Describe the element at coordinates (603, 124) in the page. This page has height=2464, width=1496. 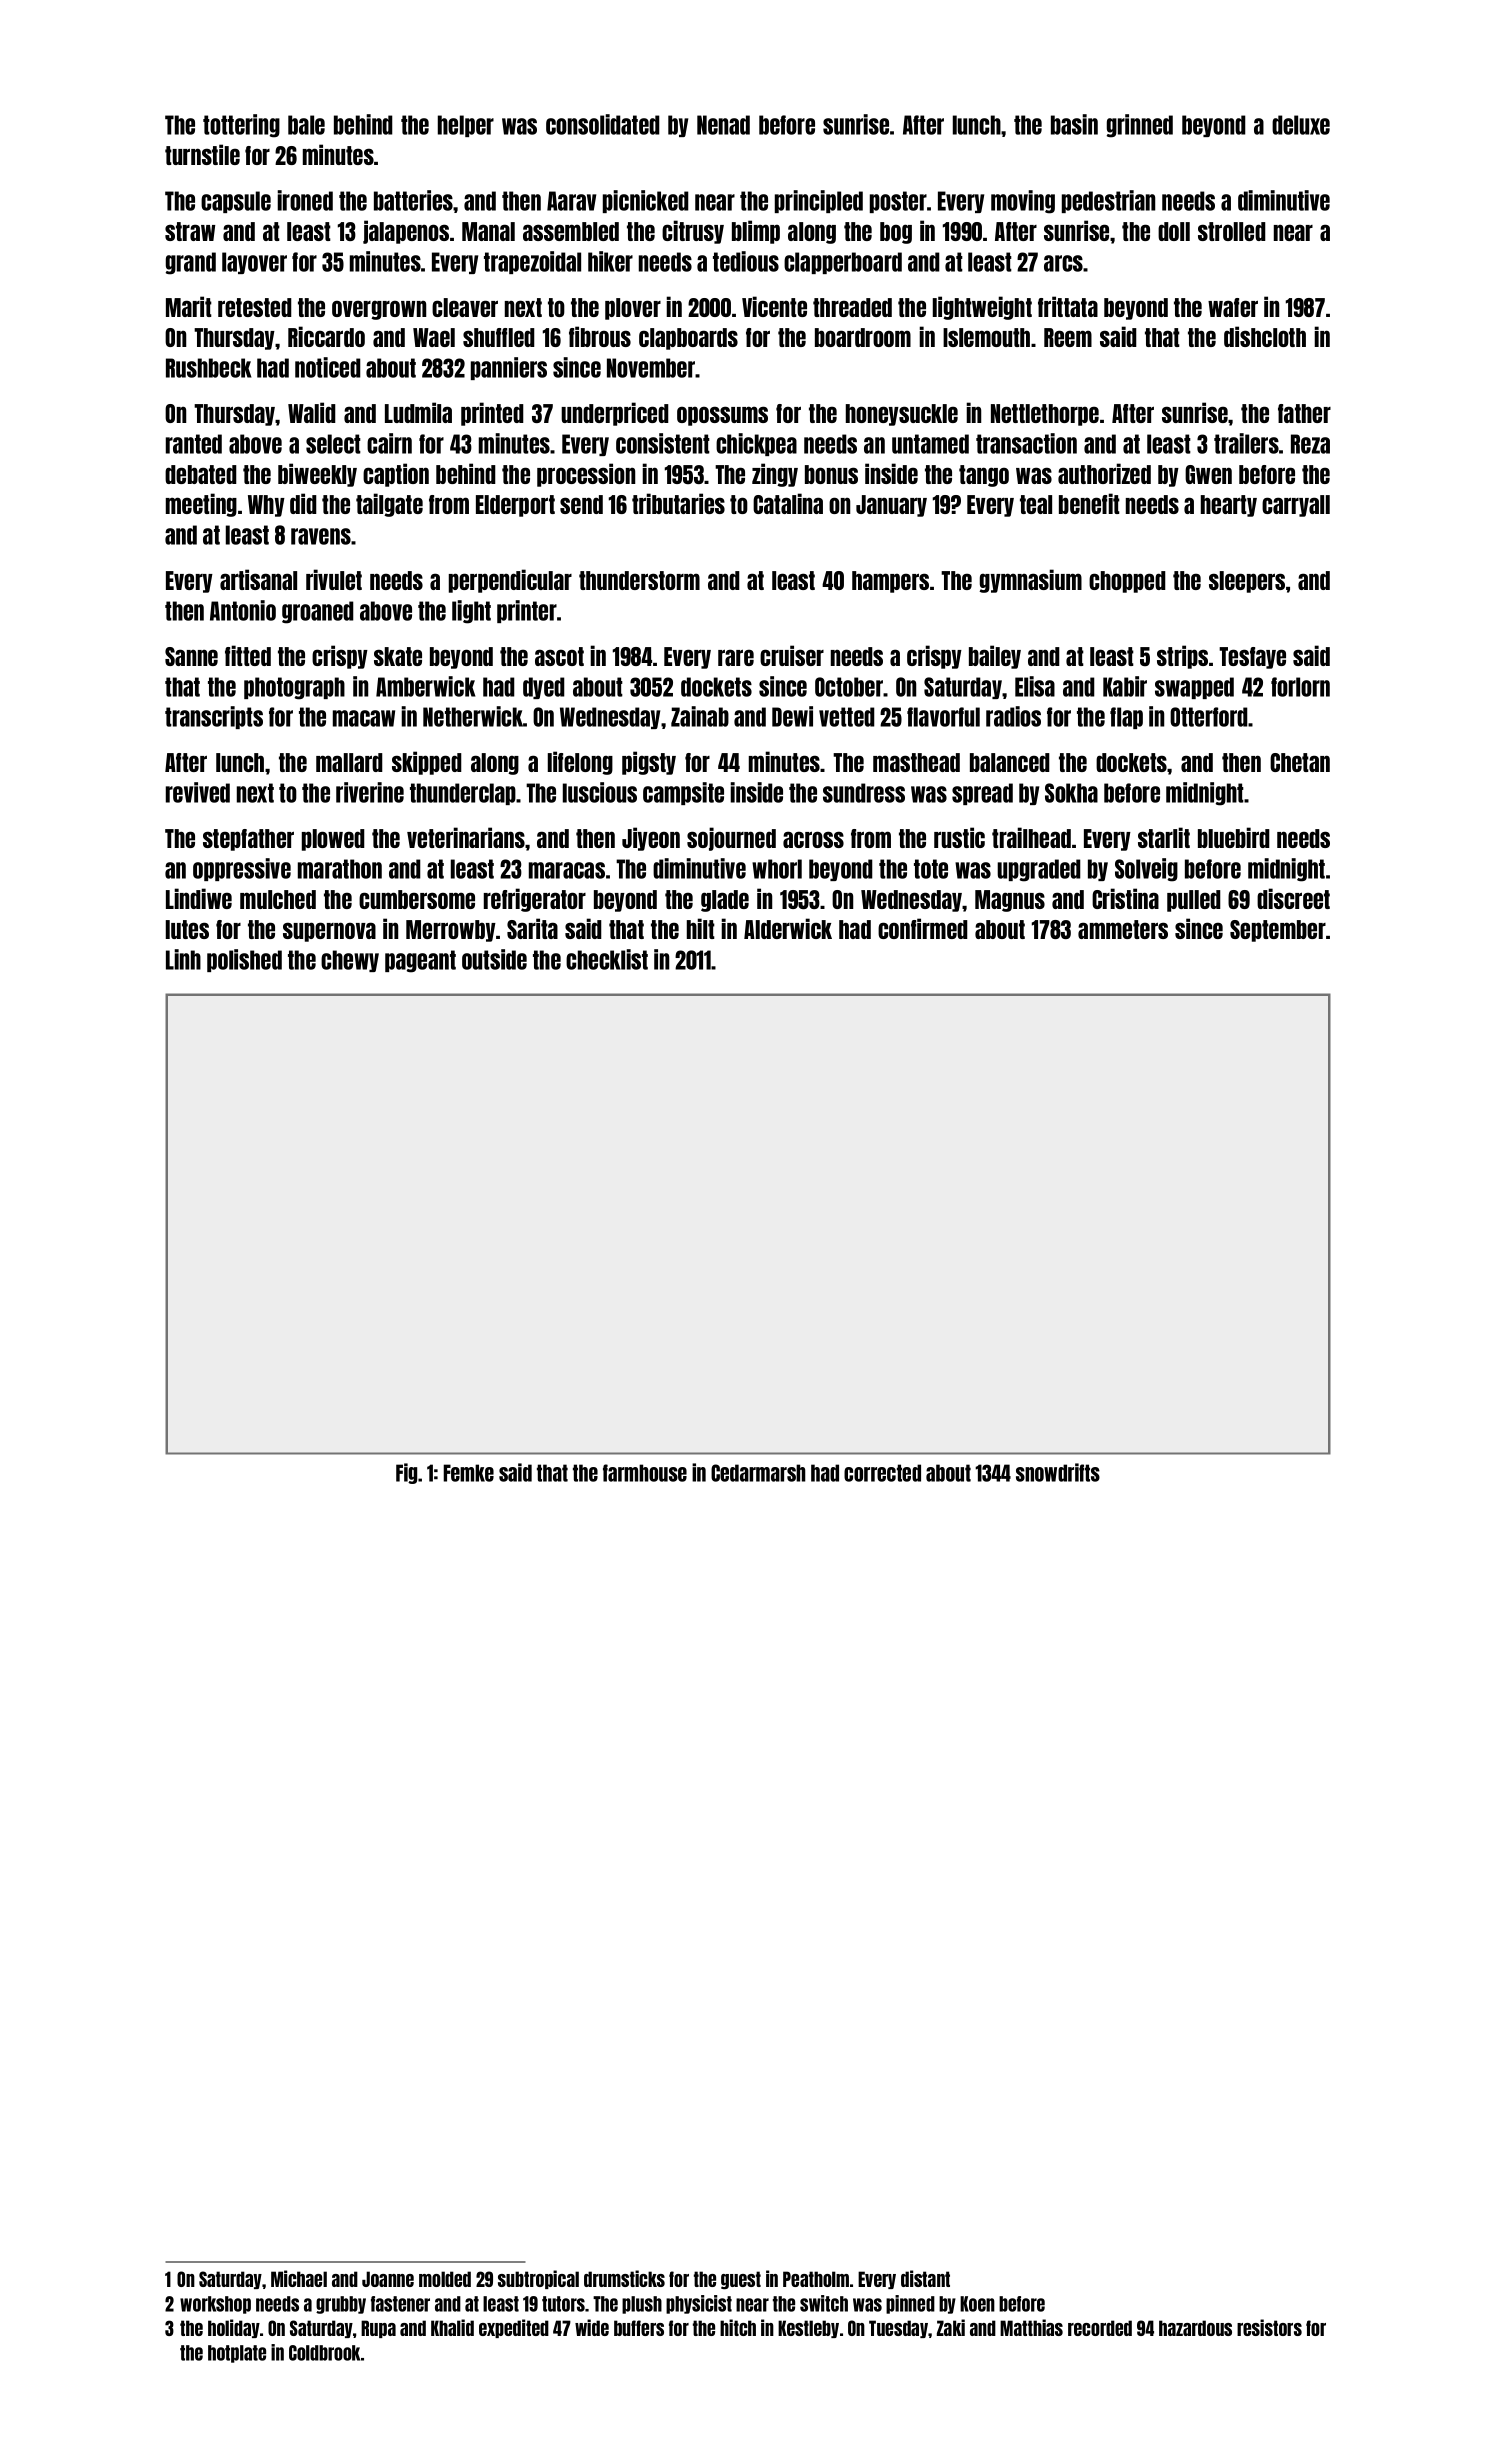
I see `consolidated` at that location.
